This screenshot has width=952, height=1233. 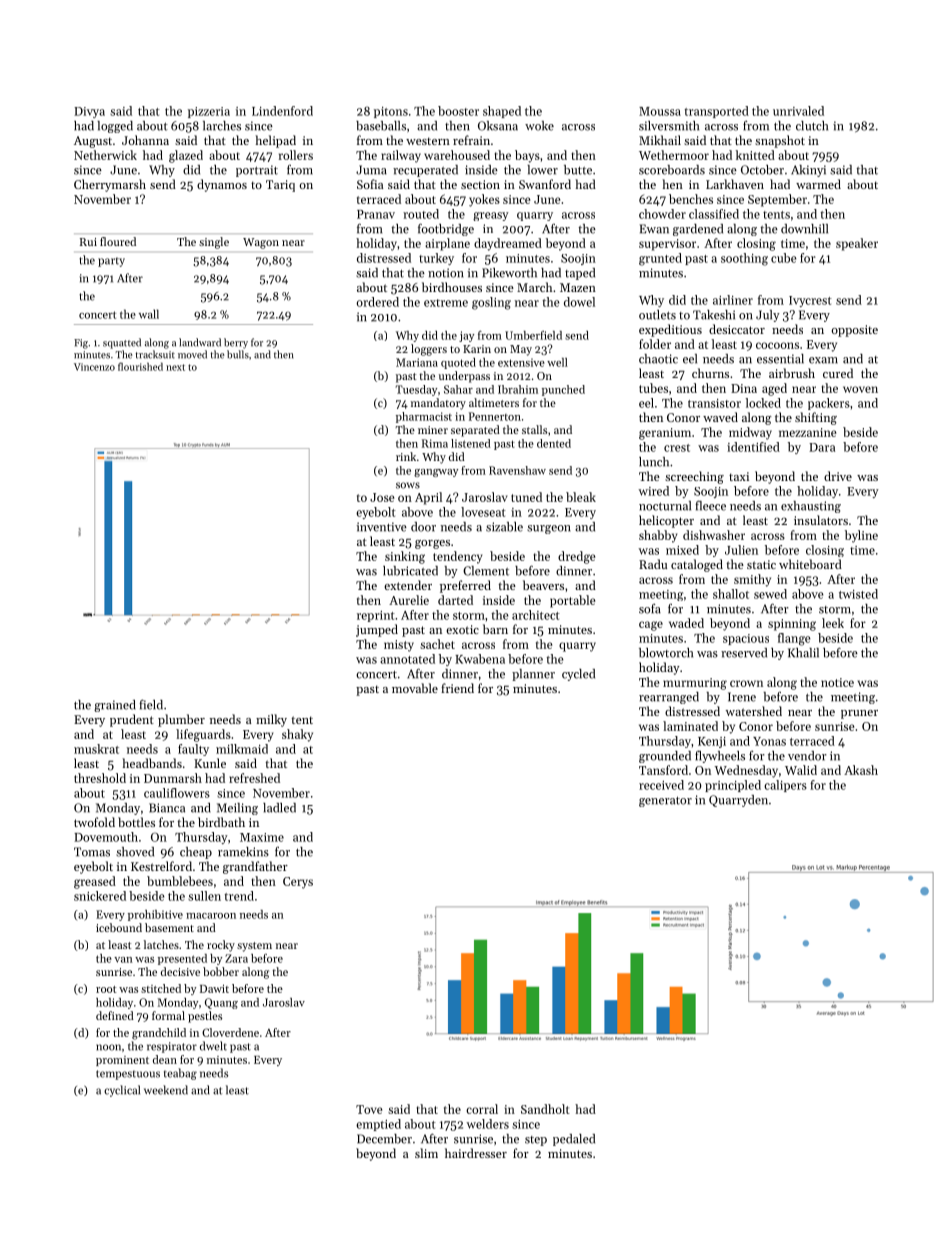 What do you see at coordinates (578, 287) in the screenshot?
I see `Mazen` at bounding box center [578, 287].
